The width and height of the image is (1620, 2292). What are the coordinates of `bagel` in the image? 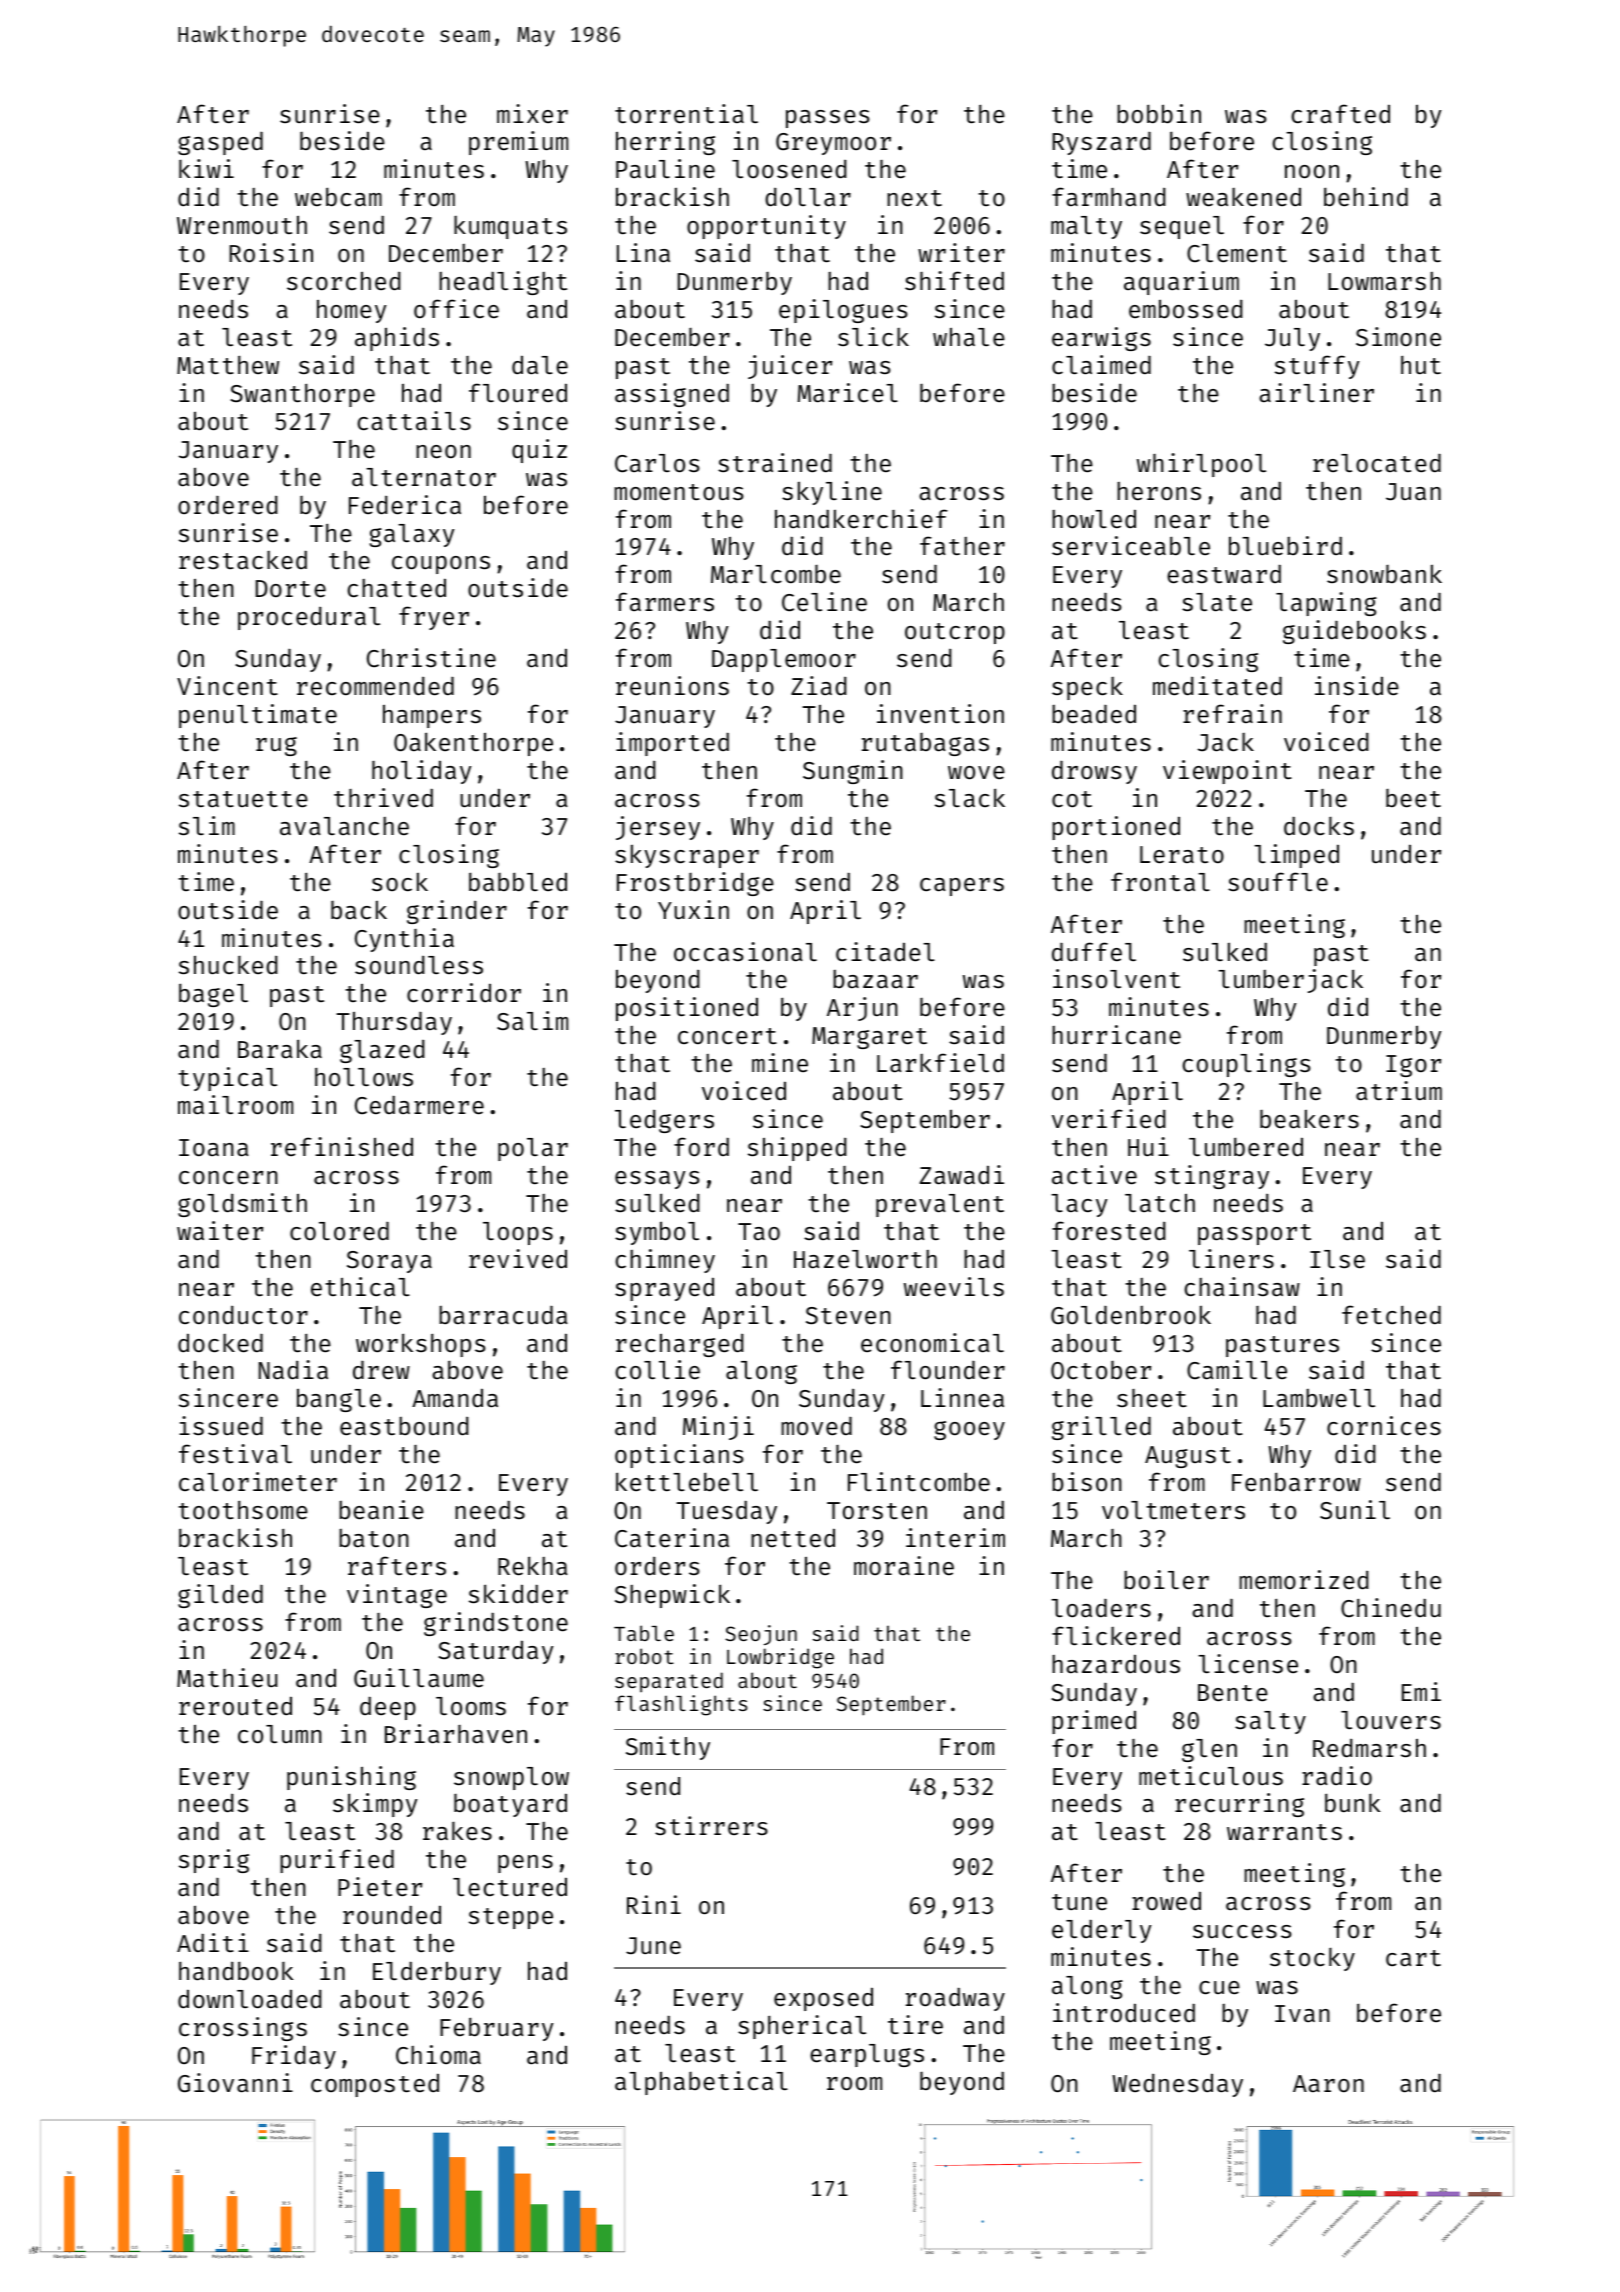 It's located at (213, 995).
